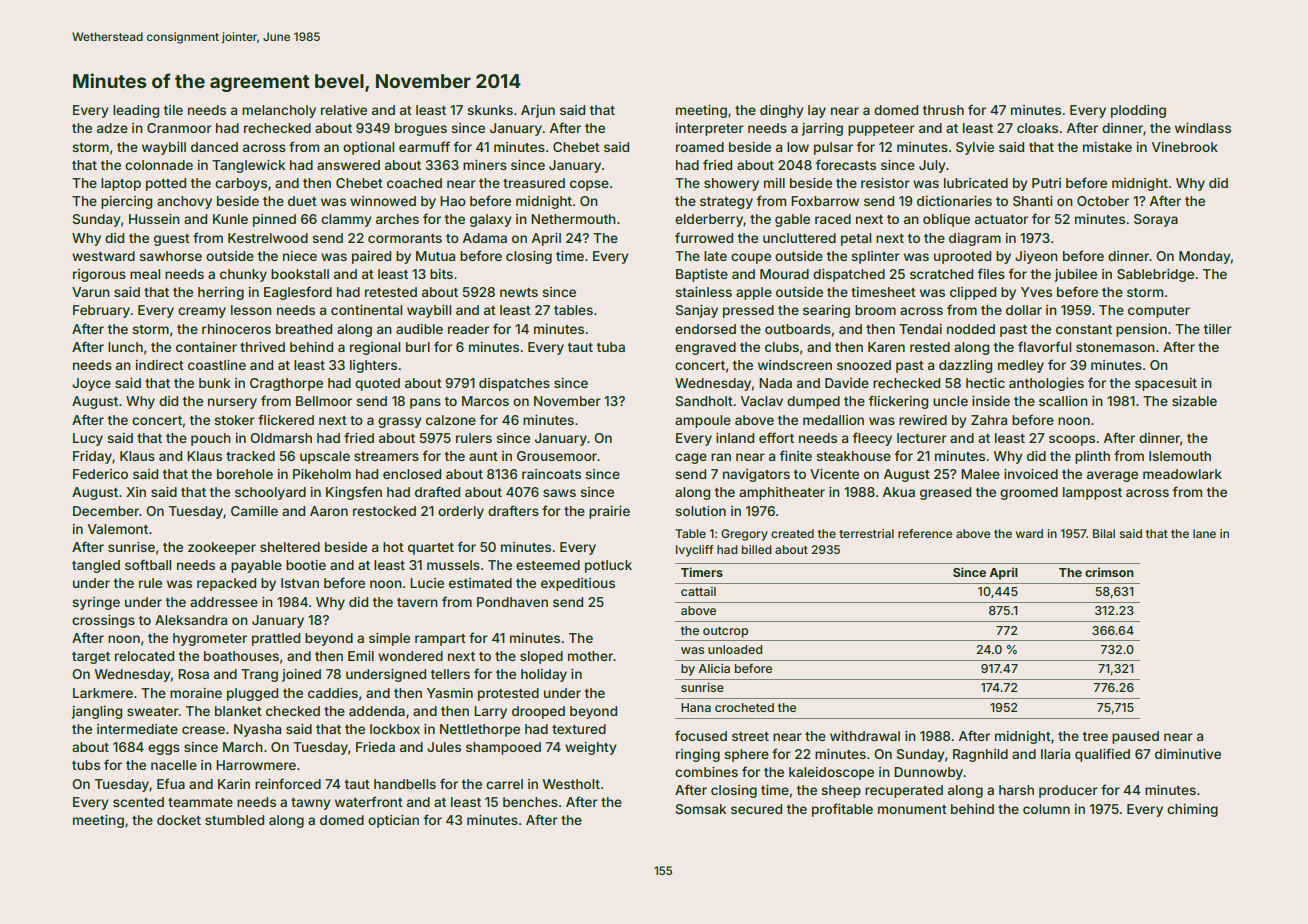 The image size is (1308, 924). What do you see at coordinates (538, 111) in the document?
I see `Arjun` at bounding box center [538, 111].
